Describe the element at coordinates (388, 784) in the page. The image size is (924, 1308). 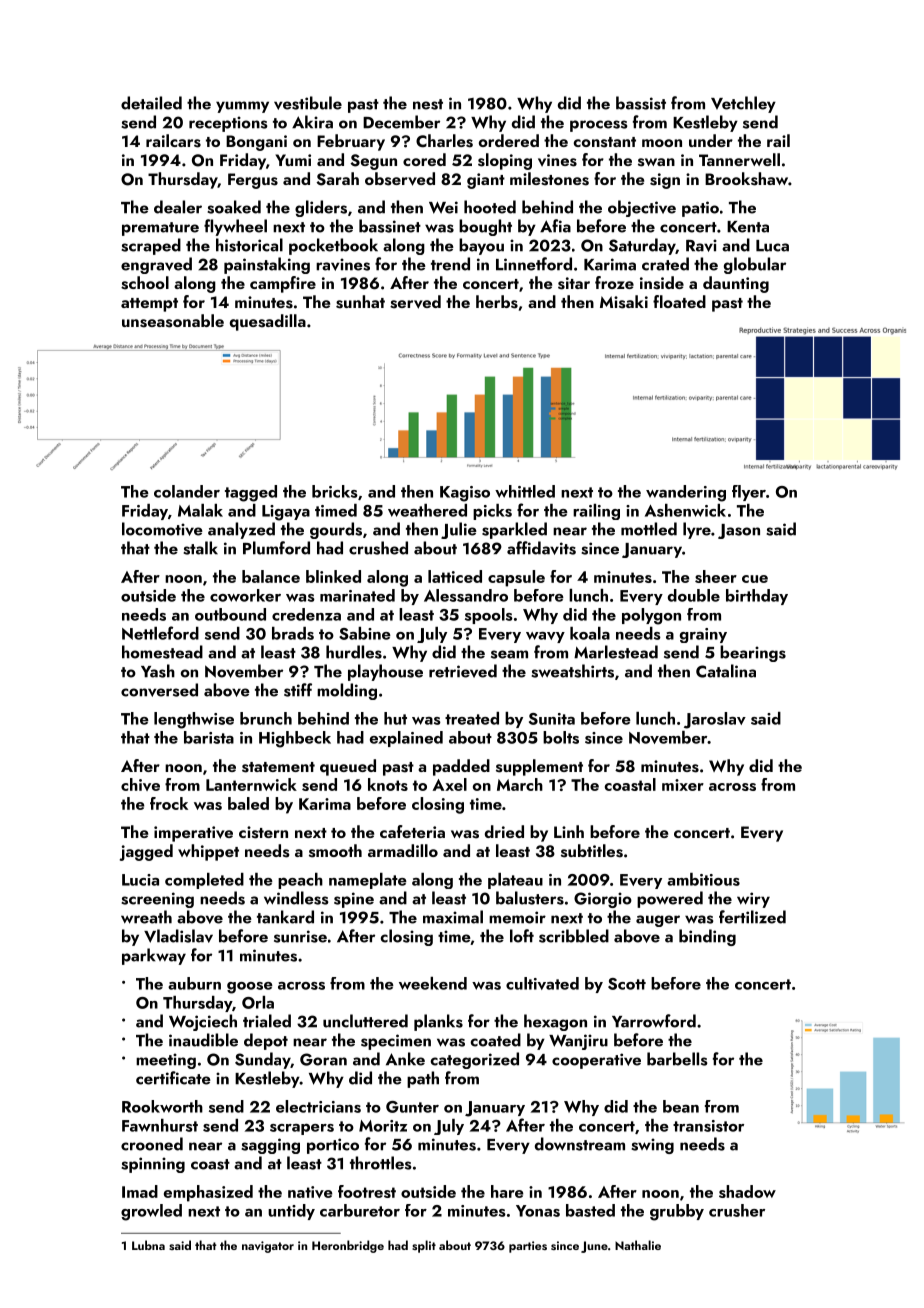
I see `knots` at that location.
